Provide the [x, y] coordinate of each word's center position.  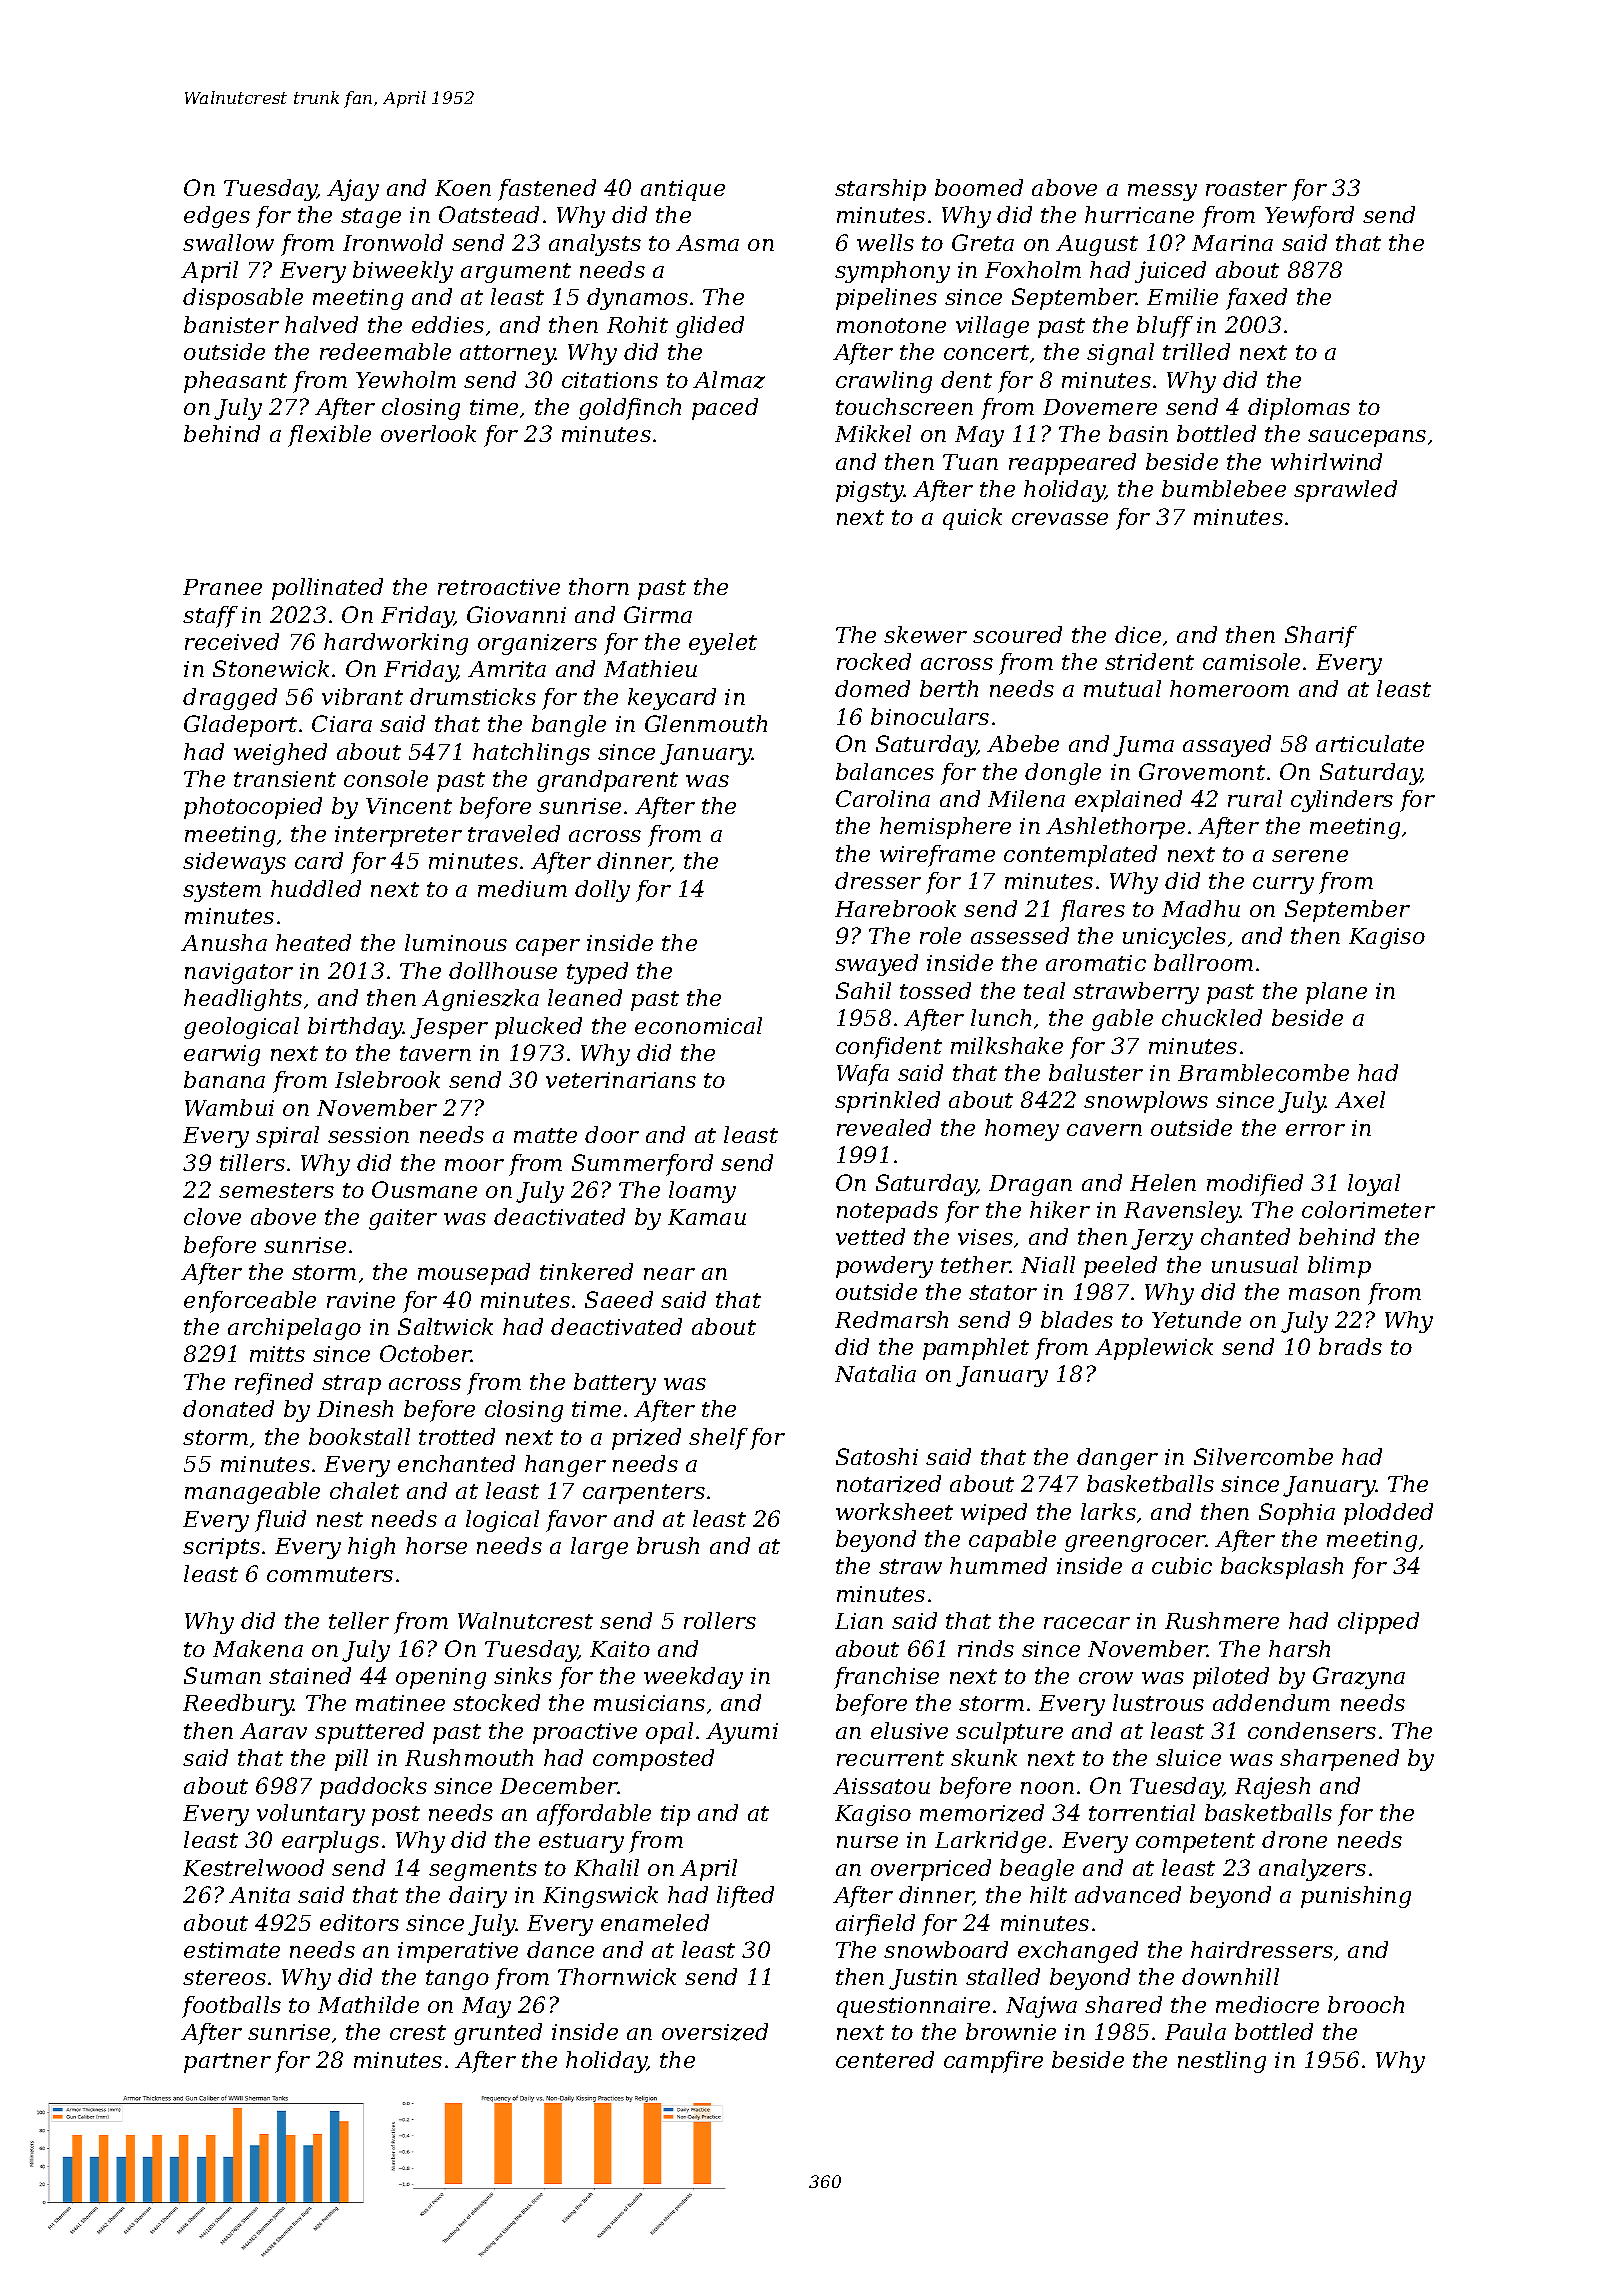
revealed [884, 1127]
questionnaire [913, 2007]
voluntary [311, 1815]
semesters [276, 1190]
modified [1255, 1185]
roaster [1246, 188]
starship [880, 190]
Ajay [353, 190]
